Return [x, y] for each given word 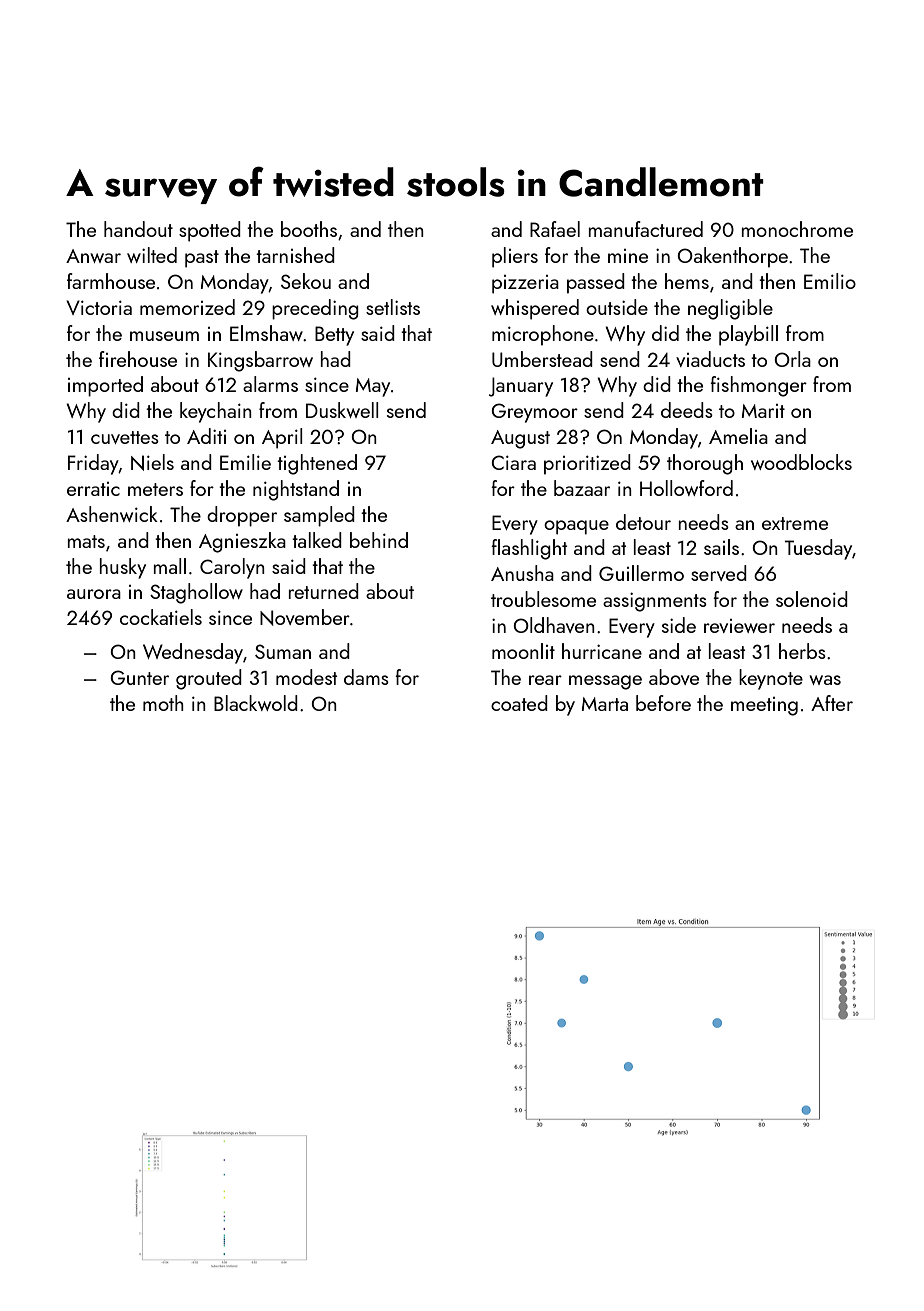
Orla [792, 359]
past [202, 259]
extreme [795, 523]
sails [721, 547]
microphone [543, 335]
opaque [576, 527]
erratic [93, 489]
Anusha [522, 573]
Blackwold [256, 703]
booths [309, 229]
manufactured [646, 229]
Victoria [99, 307]
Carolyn [232, 568]
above [674, 677]
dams [366, 677]
